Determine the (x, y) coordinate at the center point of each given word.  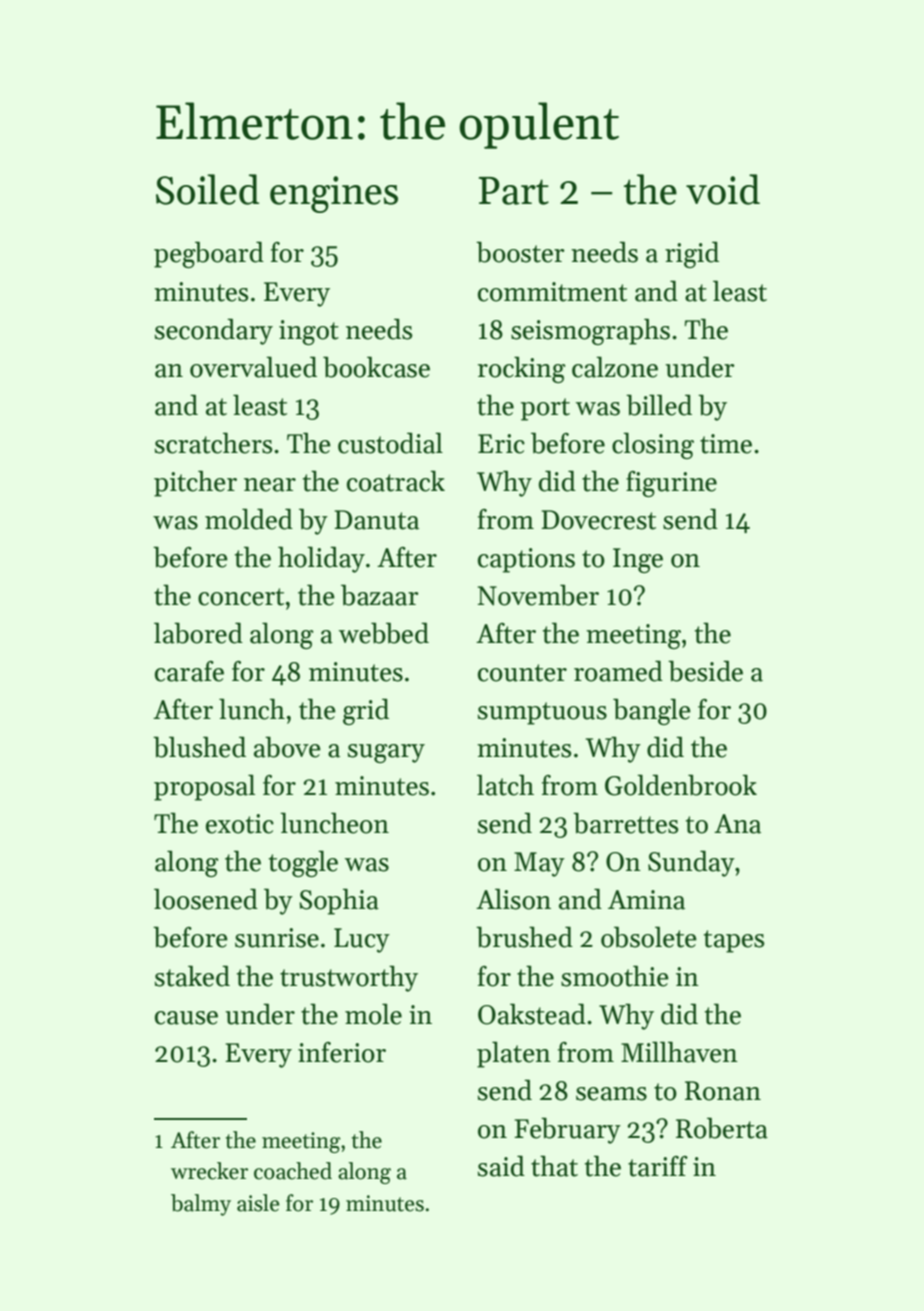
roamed (618, 671)
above (287, 747)
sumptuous (542, 713)
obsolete (649, 937)
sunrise (277, 938)
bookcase (376, 367)
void (723, 189)
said (501, 1166)
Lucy (362, 940)
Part (514, 191)
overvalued (253, 367)
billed (659, 405)
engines (334, 194)
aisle (258, 1203)
